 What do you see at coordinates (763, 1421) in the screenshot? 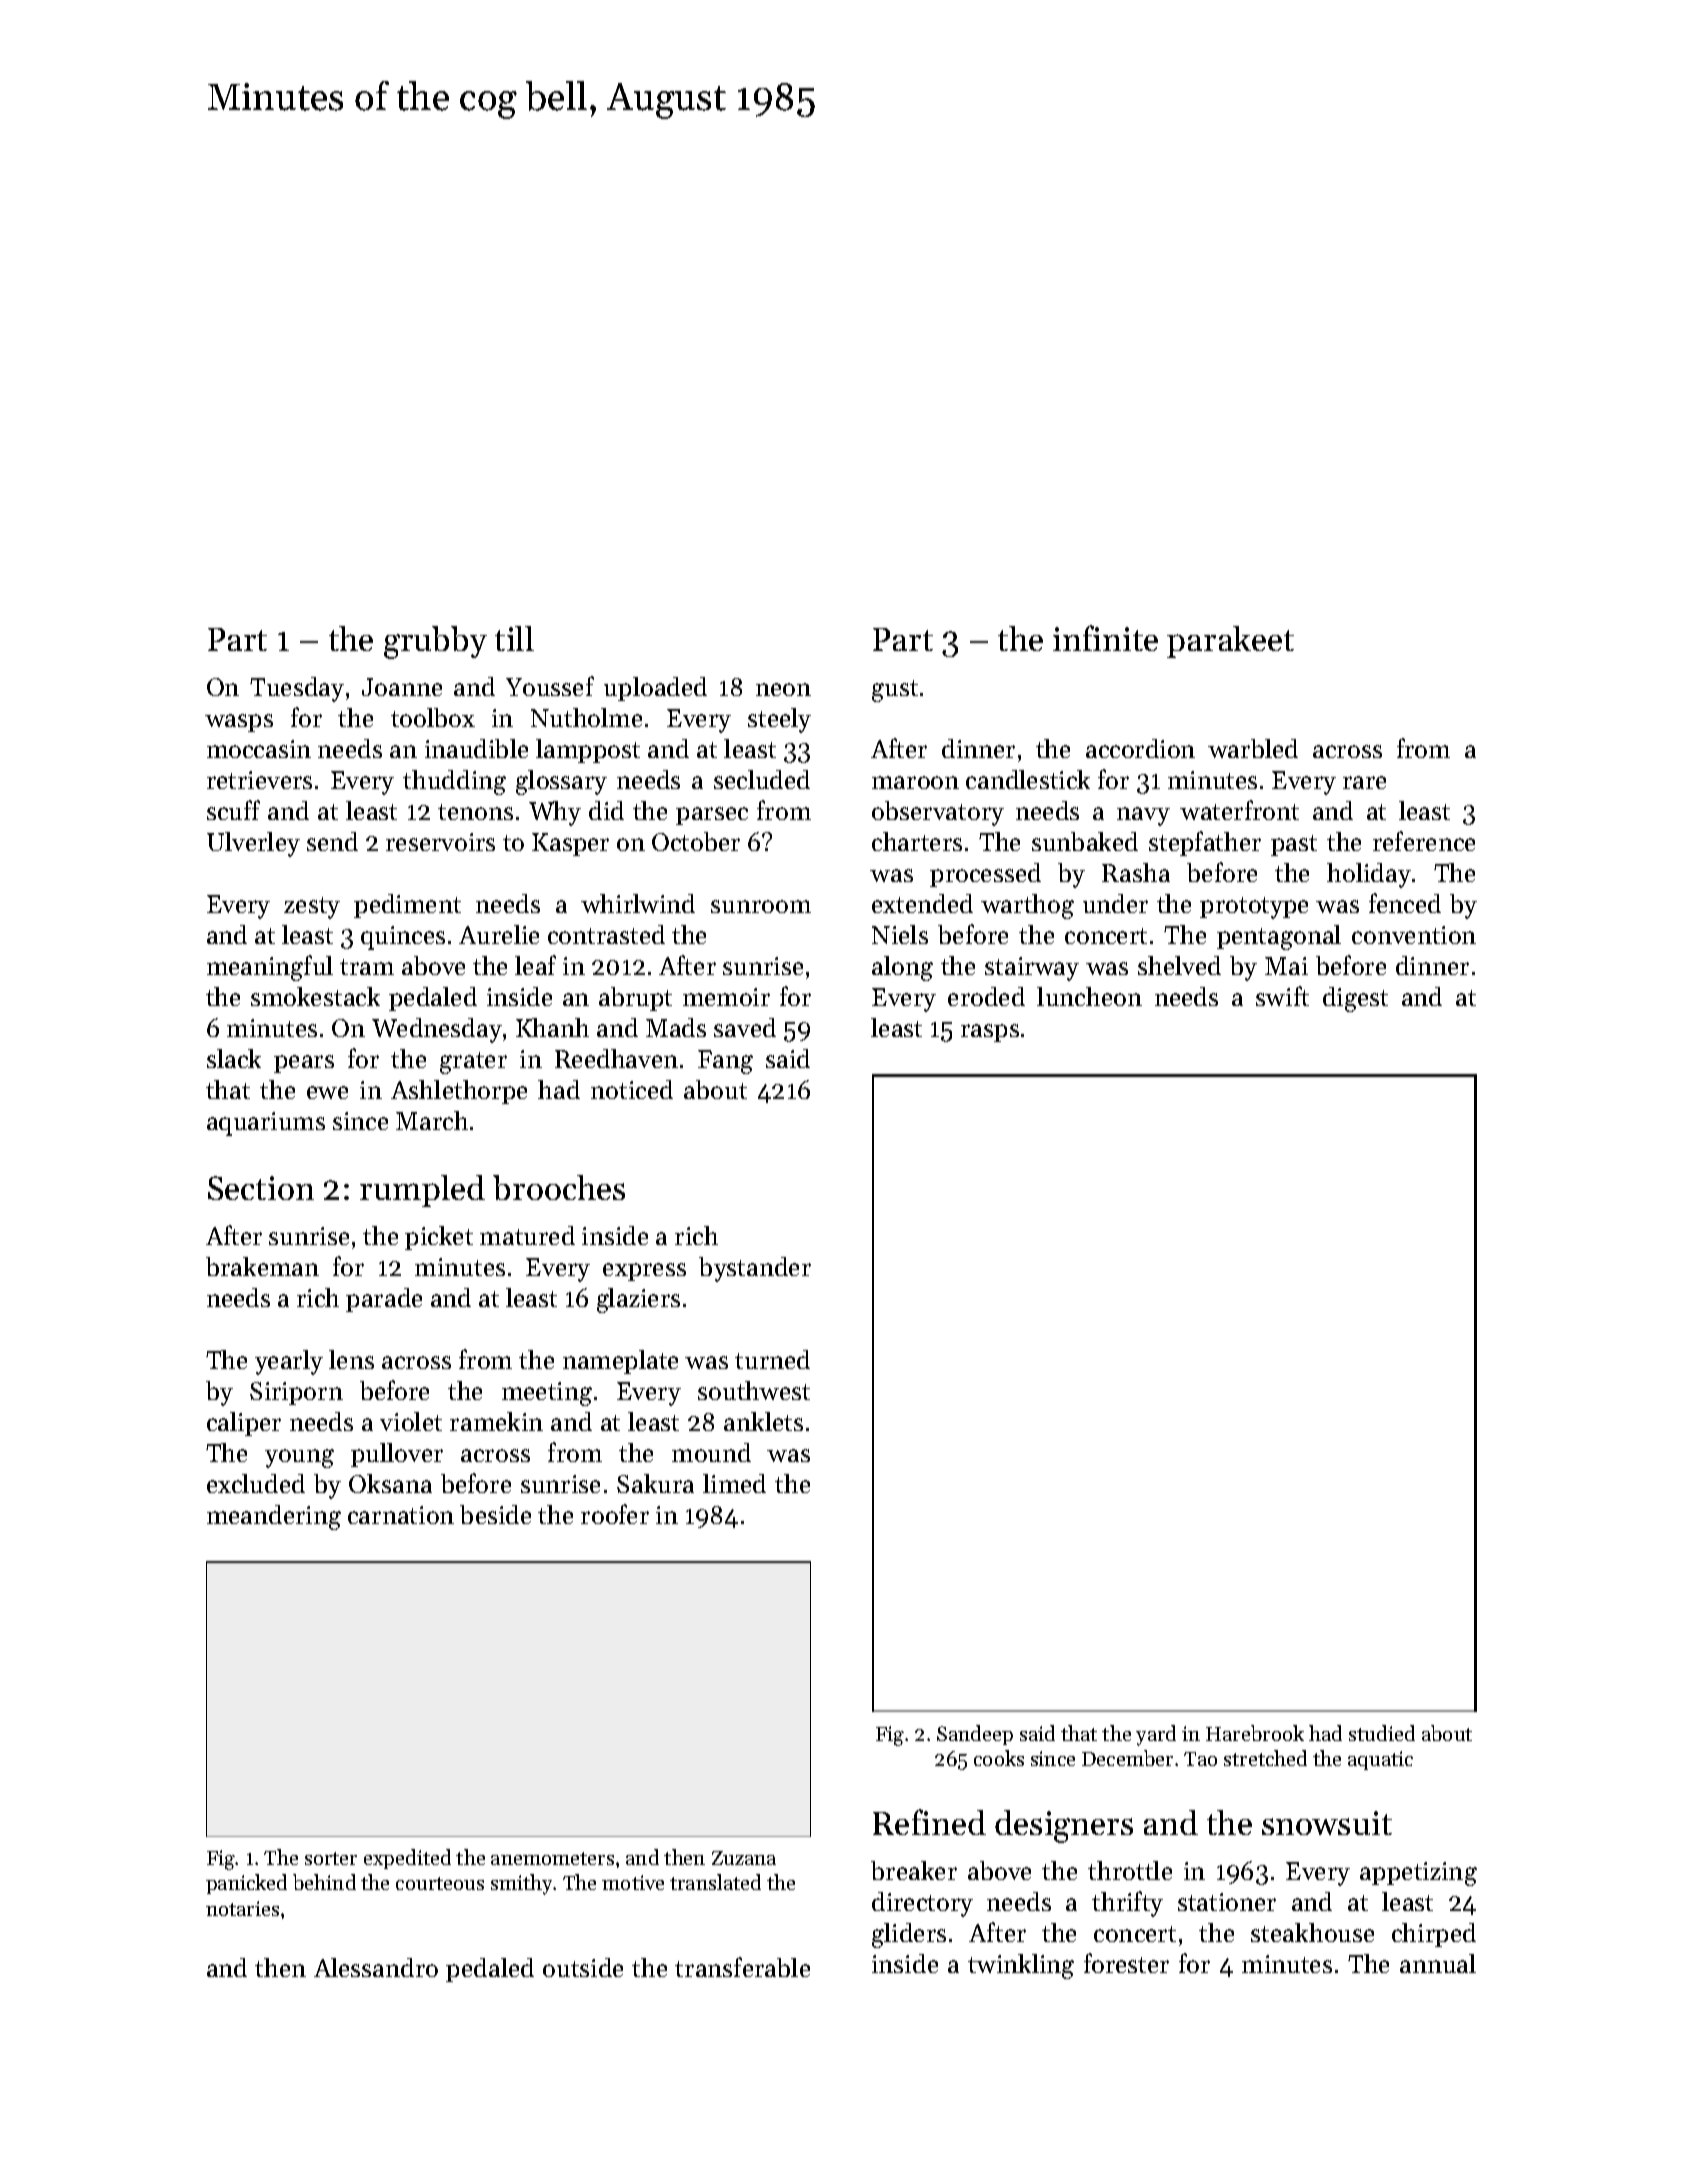
I see `anklets` at bounding box center [763, 1421].
